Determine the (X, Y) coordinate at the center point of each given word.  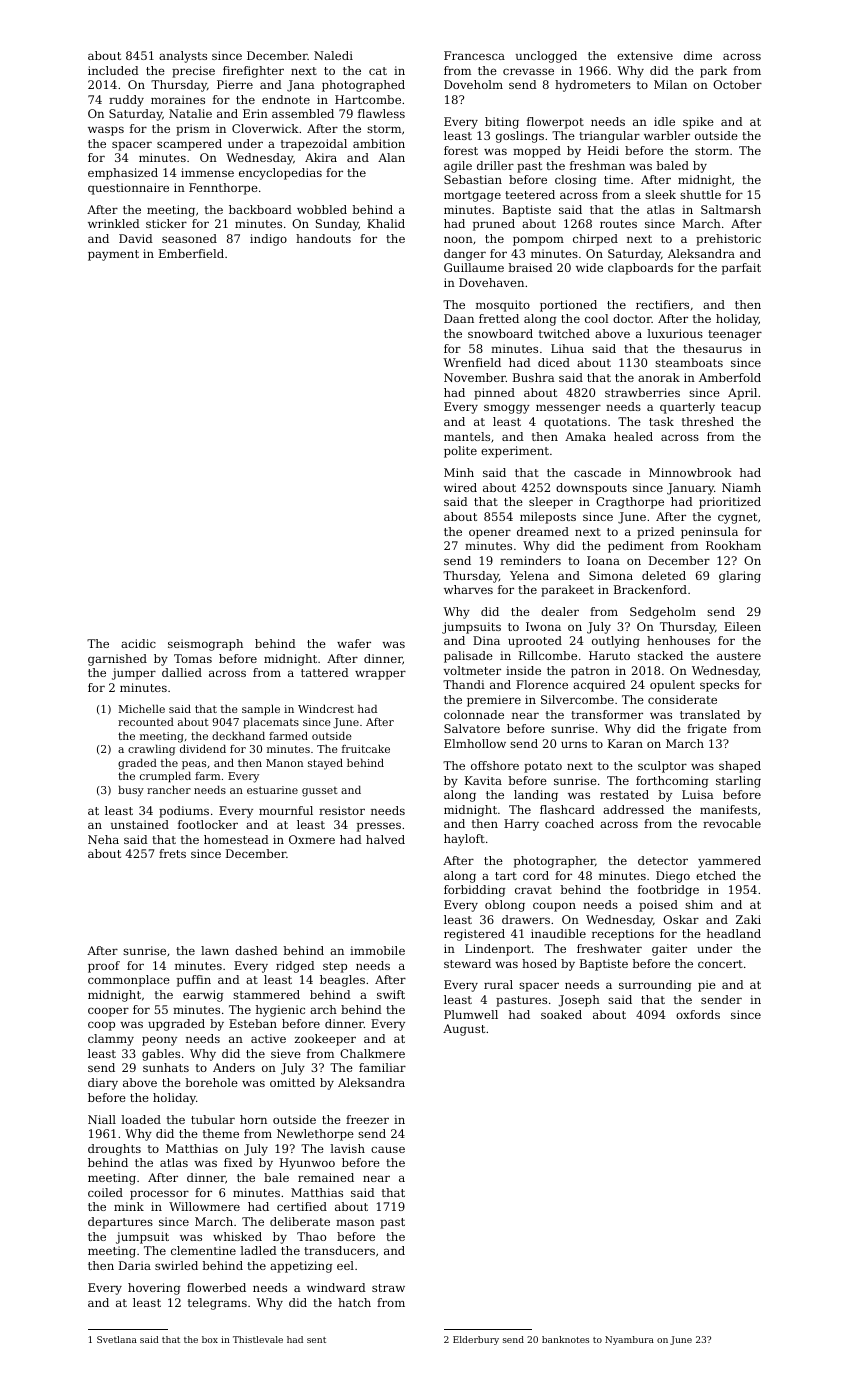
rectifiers (662, 304)
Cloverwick (265, 128)
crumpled (165, 777)
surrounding (655, 986)
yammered (729, 862)
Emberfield (191, 253)
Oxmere (312, 839)
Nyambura (629, 1340)
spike (698, 123)
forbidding (474, 891)
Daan (459, 318)
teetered (530, 194)
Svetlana (117, 1339)
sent (316, 1340)
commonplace (129, 981)
